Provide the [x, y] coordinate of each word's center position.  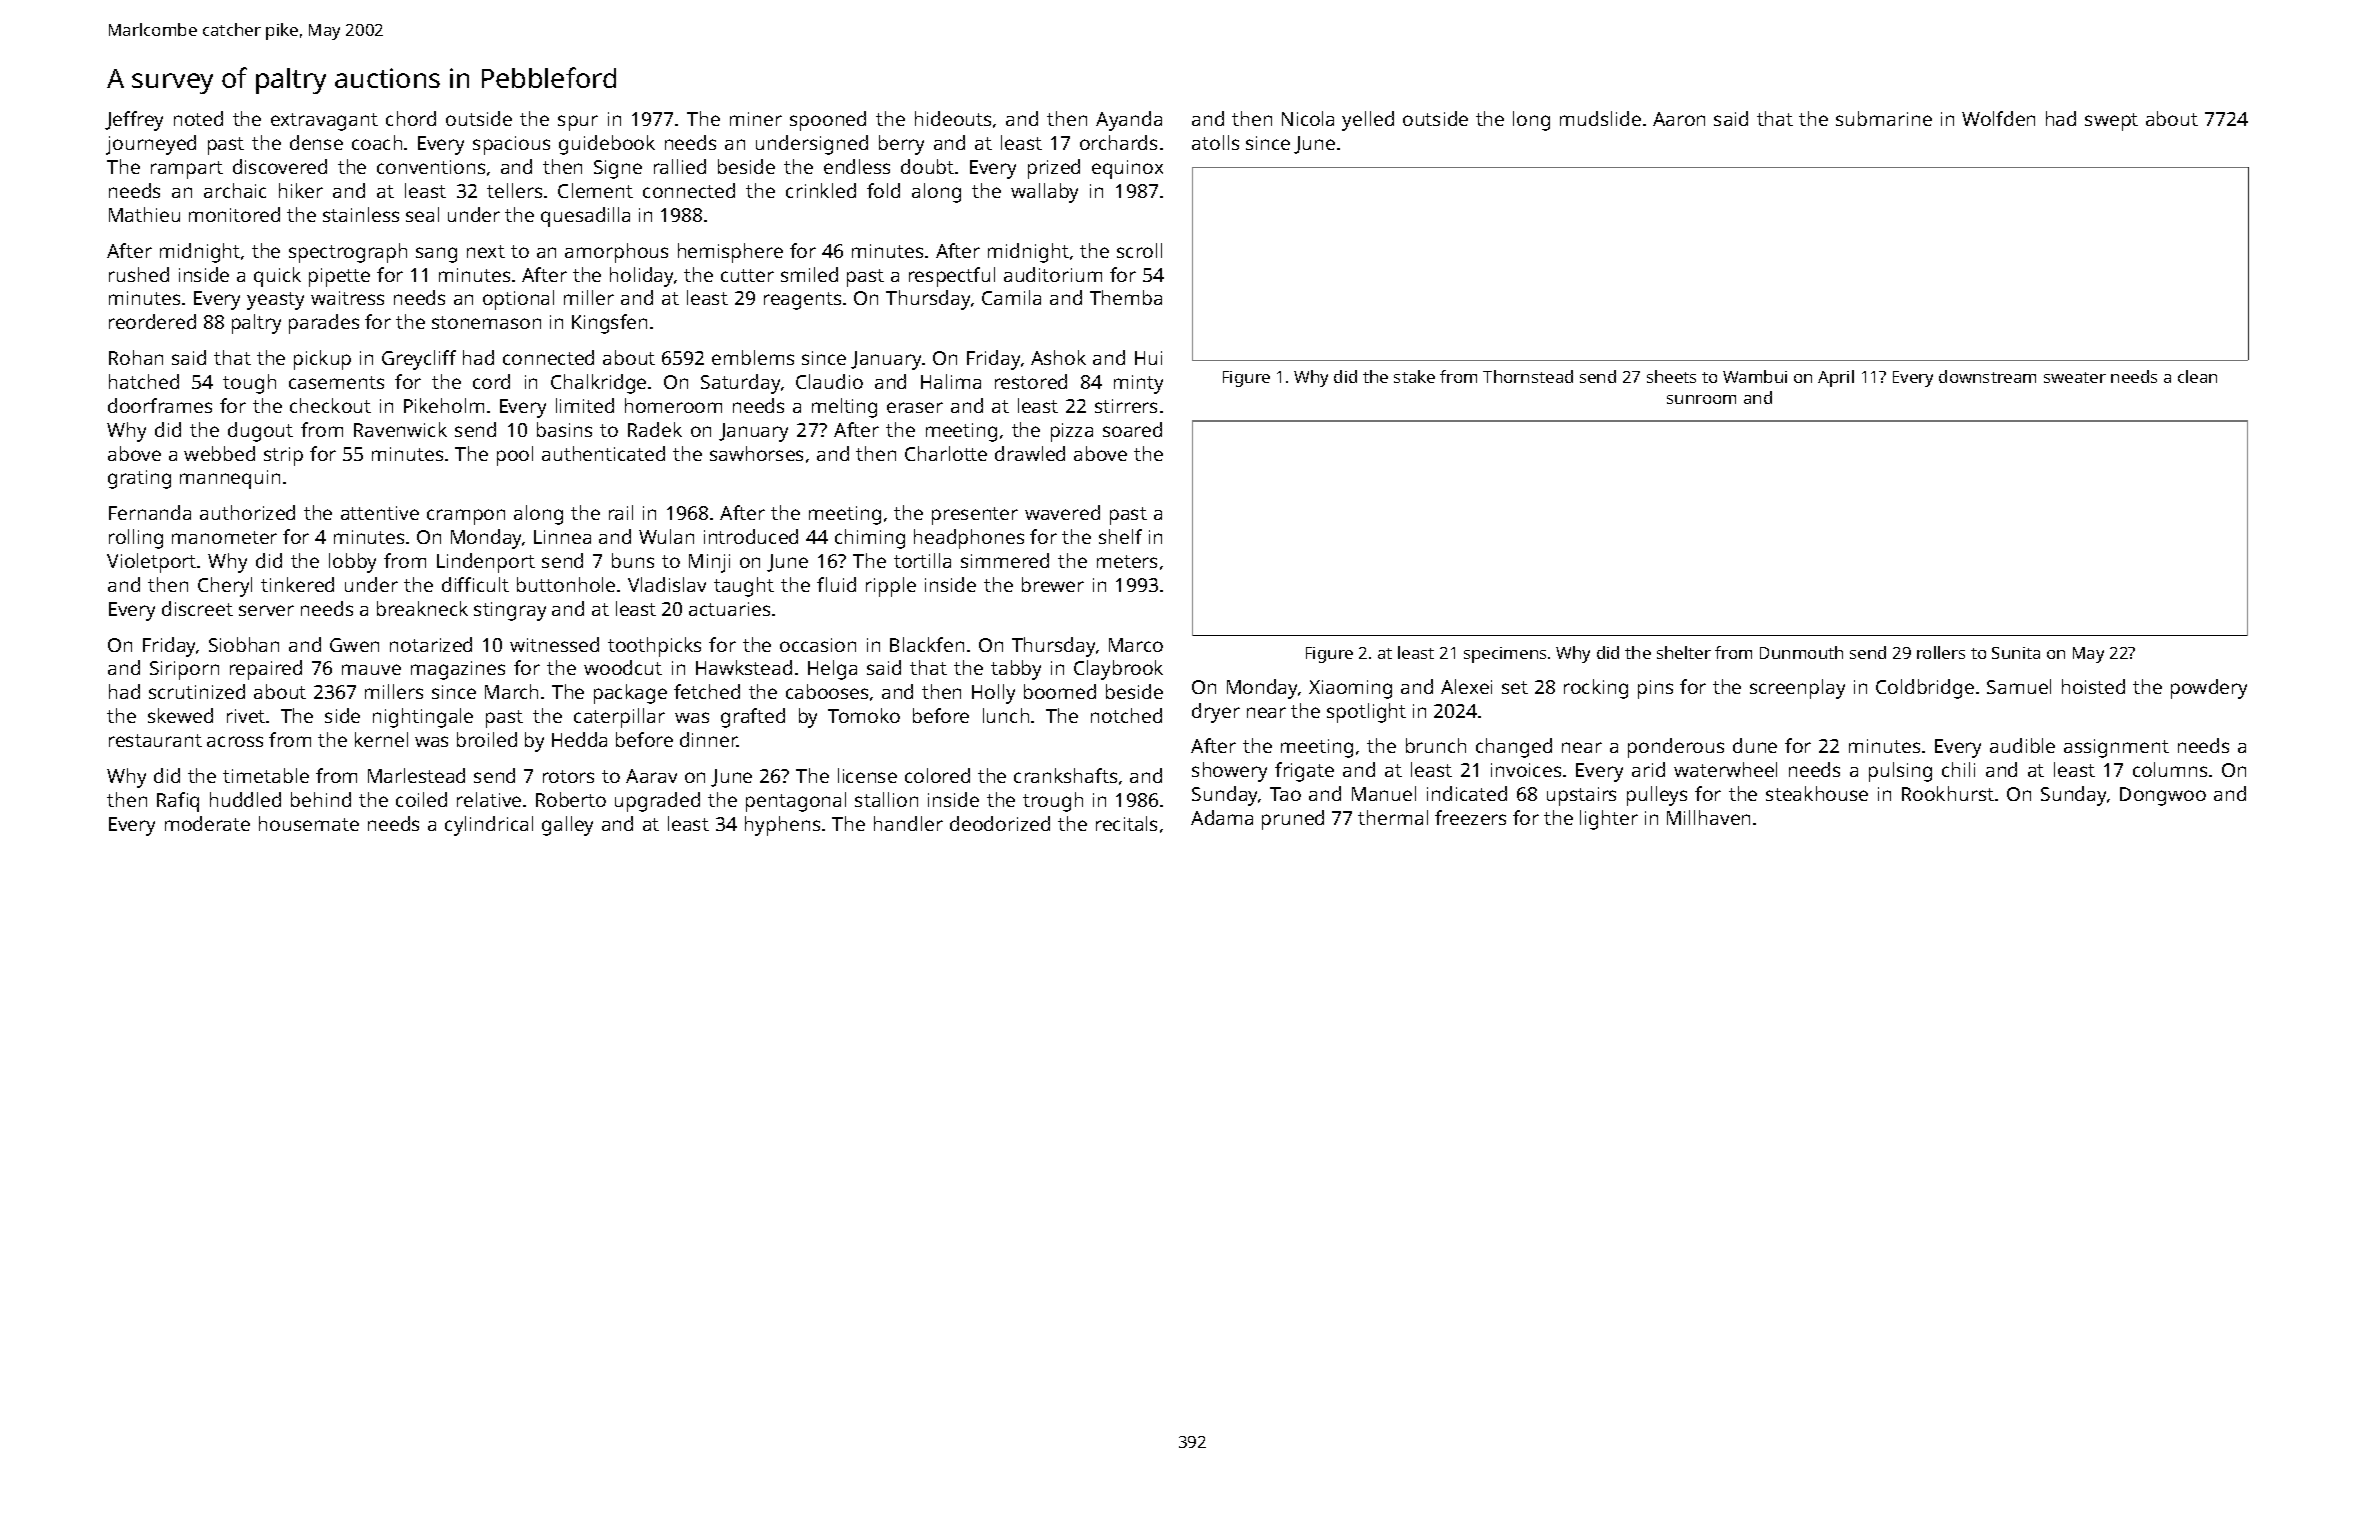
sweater [2075, 377]
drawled [1030, 453]
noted [198, 118]
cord [491, 381]
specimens [1505, 655]
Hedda [579, 739]
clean [2197, 376]
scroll [1139, 250]
